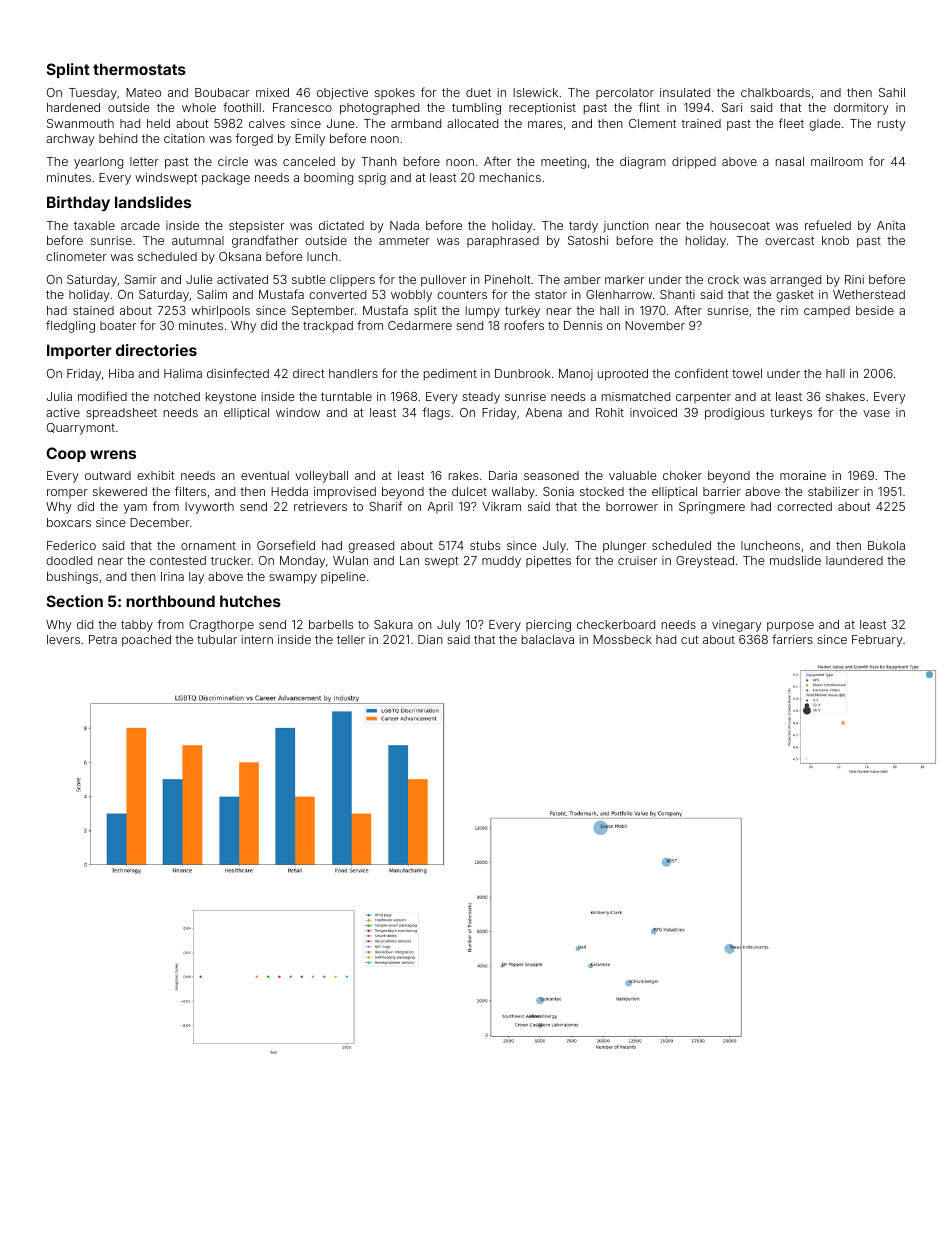 The height and width of the screenshot is (1233, 952). Describe the element at coordinates (563, 163) in the screenshot. I see `meeting` at that location.
